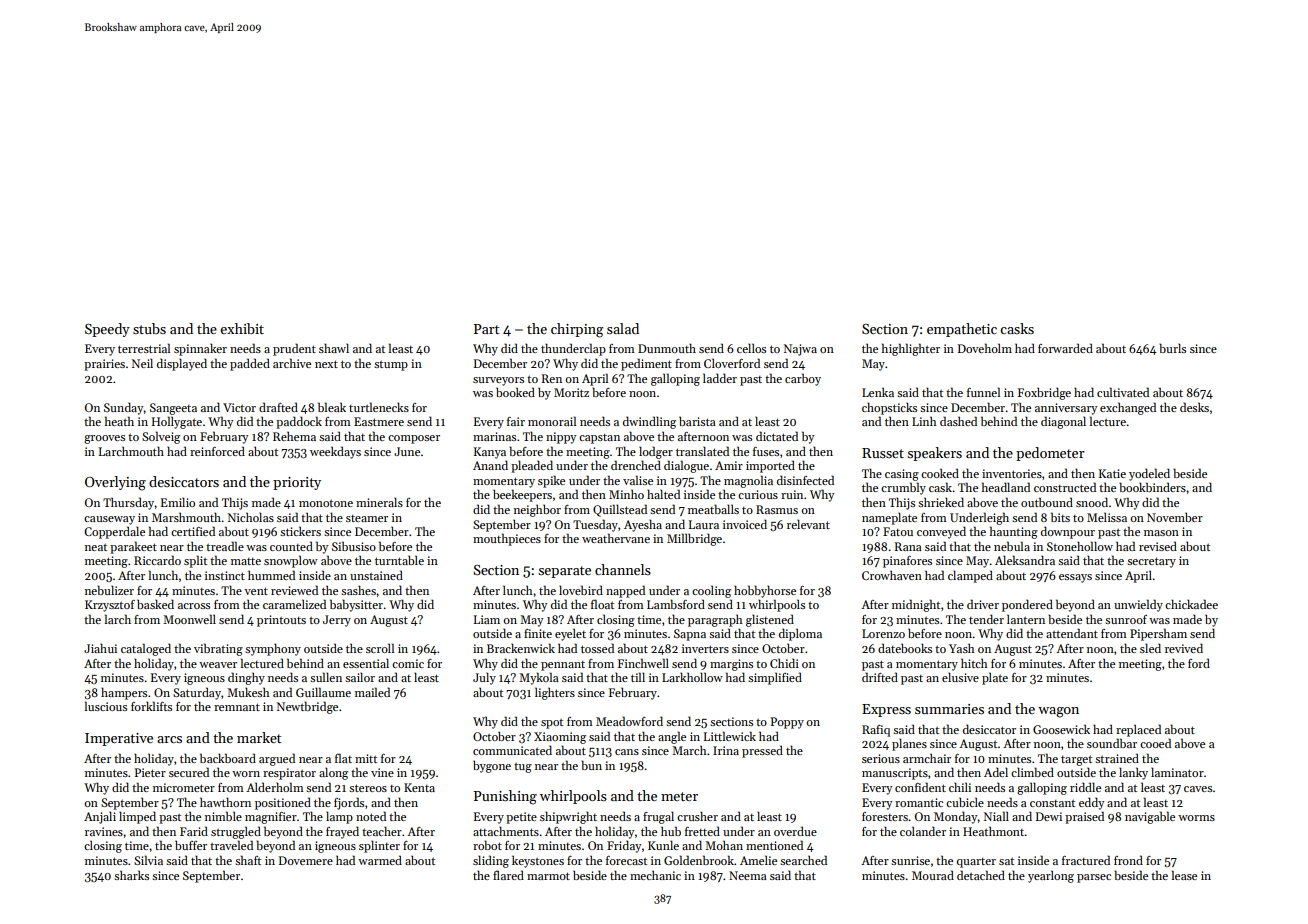  Describe the element at coordinates (667, 348) in the screenshot. I see `Dunmouth` at that location.
